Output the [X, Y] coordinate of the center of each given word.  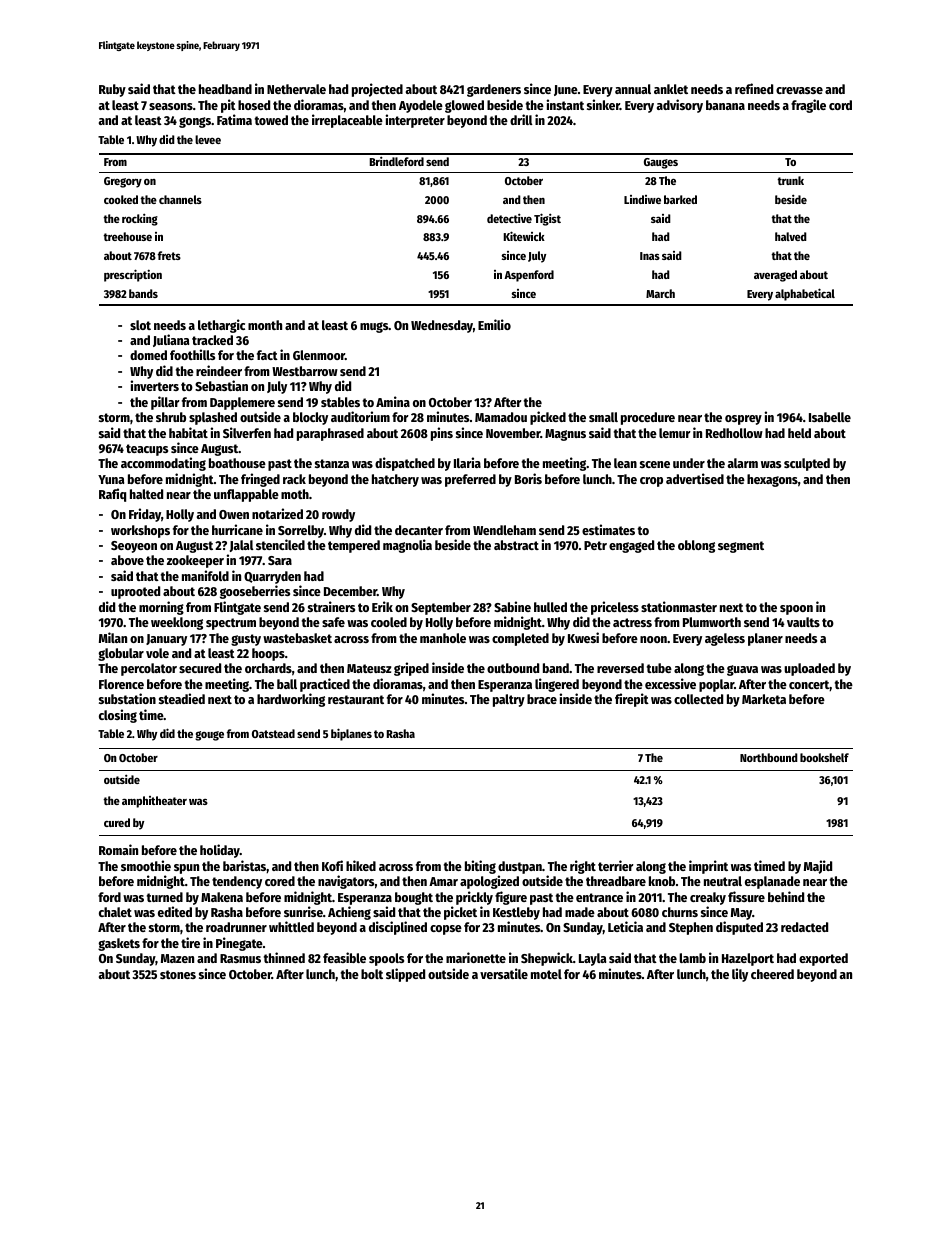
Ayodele [421, 106]
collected [698, 699]
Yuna [111, 479]
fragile [808, 106]
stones [178, 974]
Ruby [112, 90]
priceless [615, 608]
